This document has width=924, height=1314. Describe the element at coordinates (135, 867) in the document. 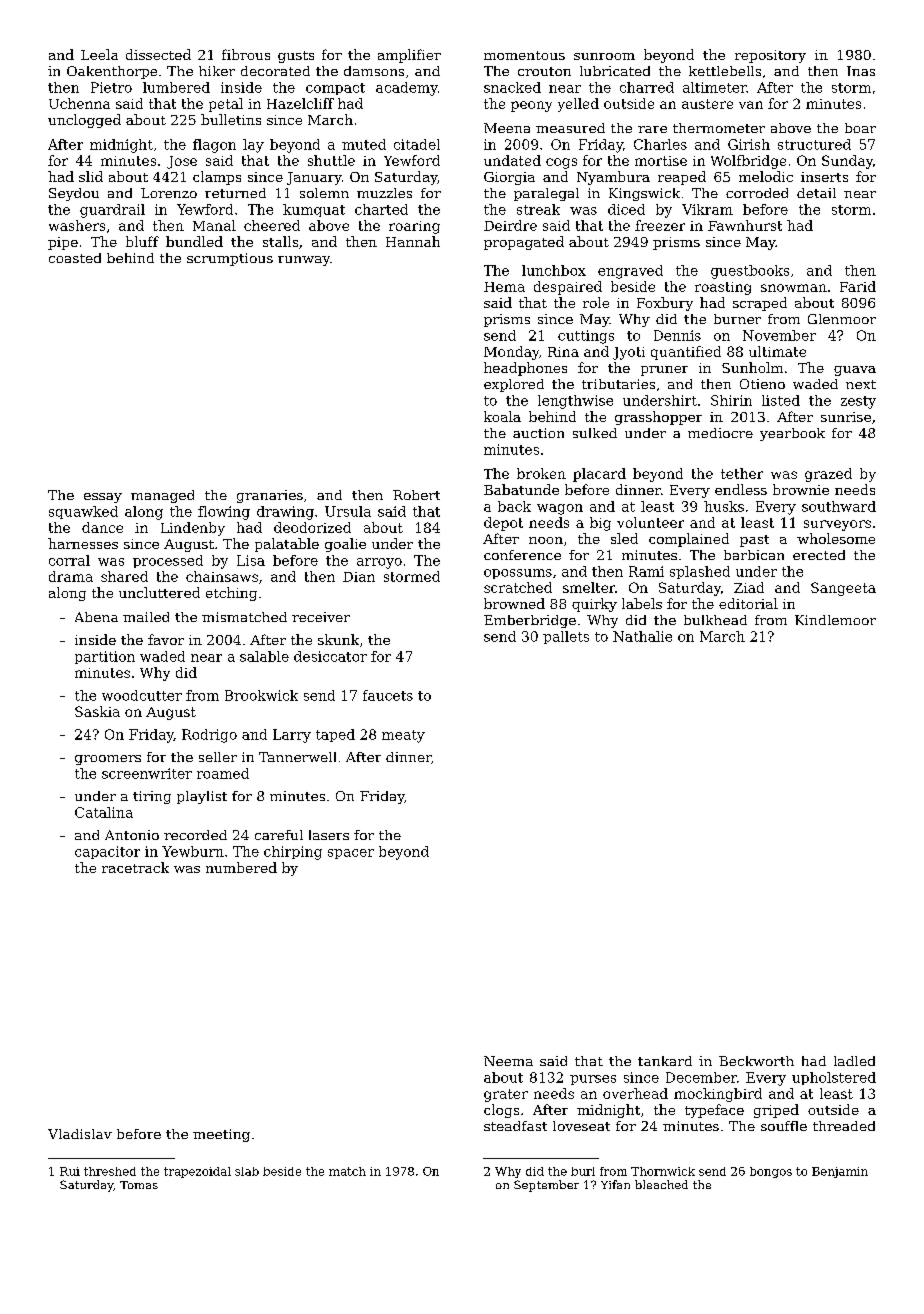

I see `racetrack` at that location.
